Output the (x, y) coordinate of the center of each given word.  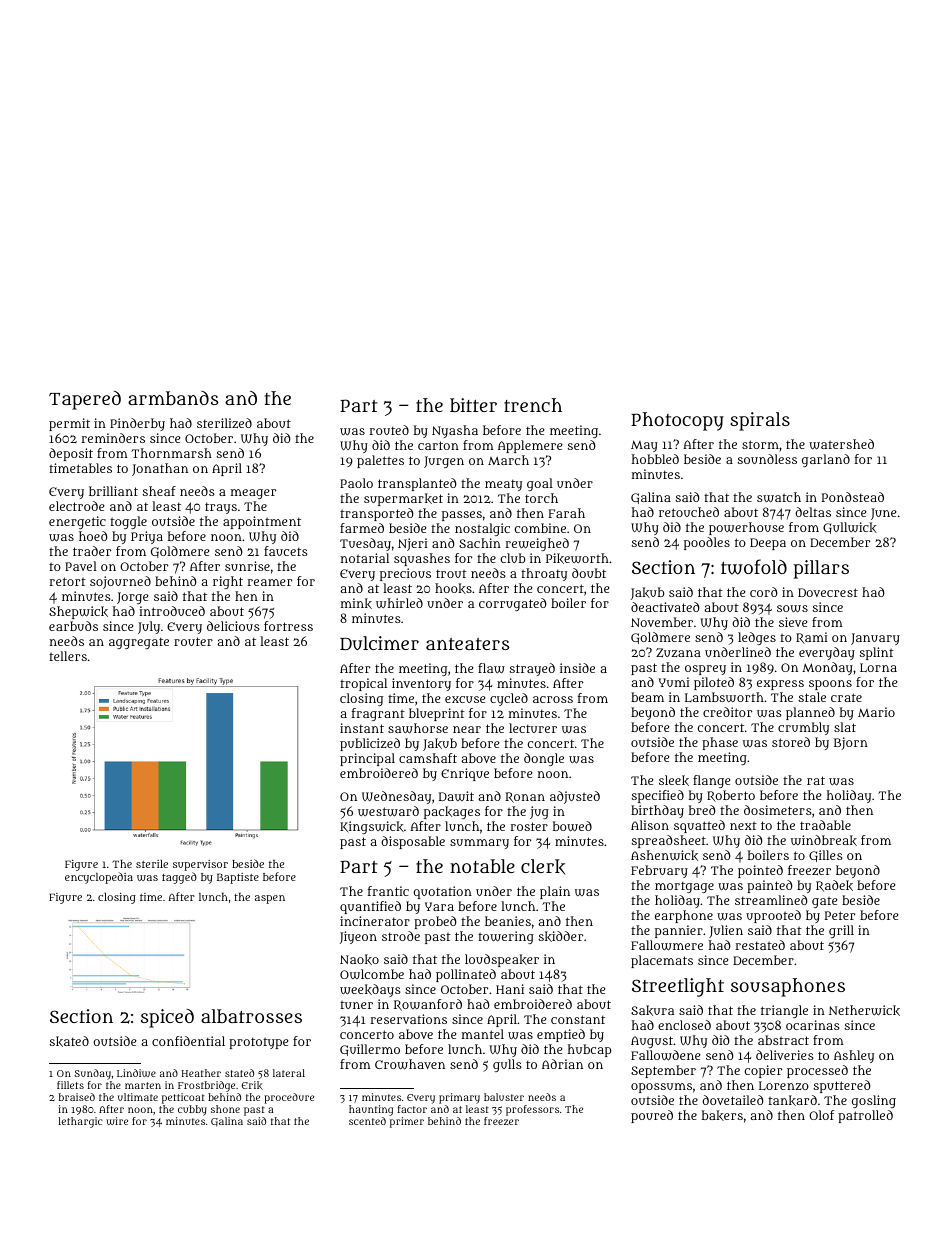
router (193, 641)
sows (792, 609)
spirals (760, 421)
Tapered (85, 400)
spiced (167, 1018)
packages (452, 812)
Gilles (826, 856)
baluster (504, 1097)
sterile (152, 864)
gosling (874, 1101)
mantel (483, 1034)
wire (117, 1121)
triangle (784, 1011)
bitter (473, 405)
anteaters (467, 644)
